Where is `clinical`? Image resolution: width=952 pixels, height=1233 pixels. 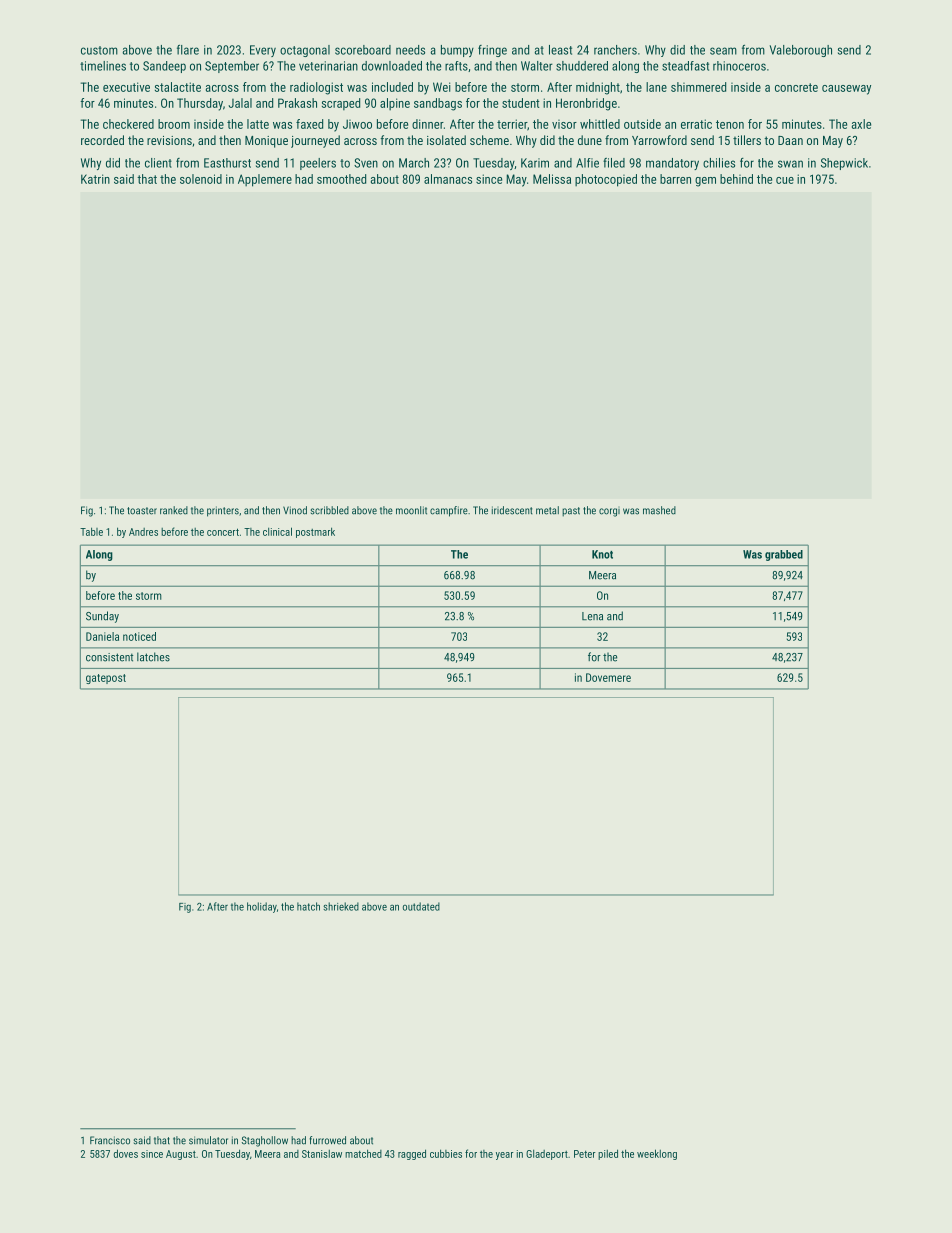 clinical is located at coordinates (277, 531).
